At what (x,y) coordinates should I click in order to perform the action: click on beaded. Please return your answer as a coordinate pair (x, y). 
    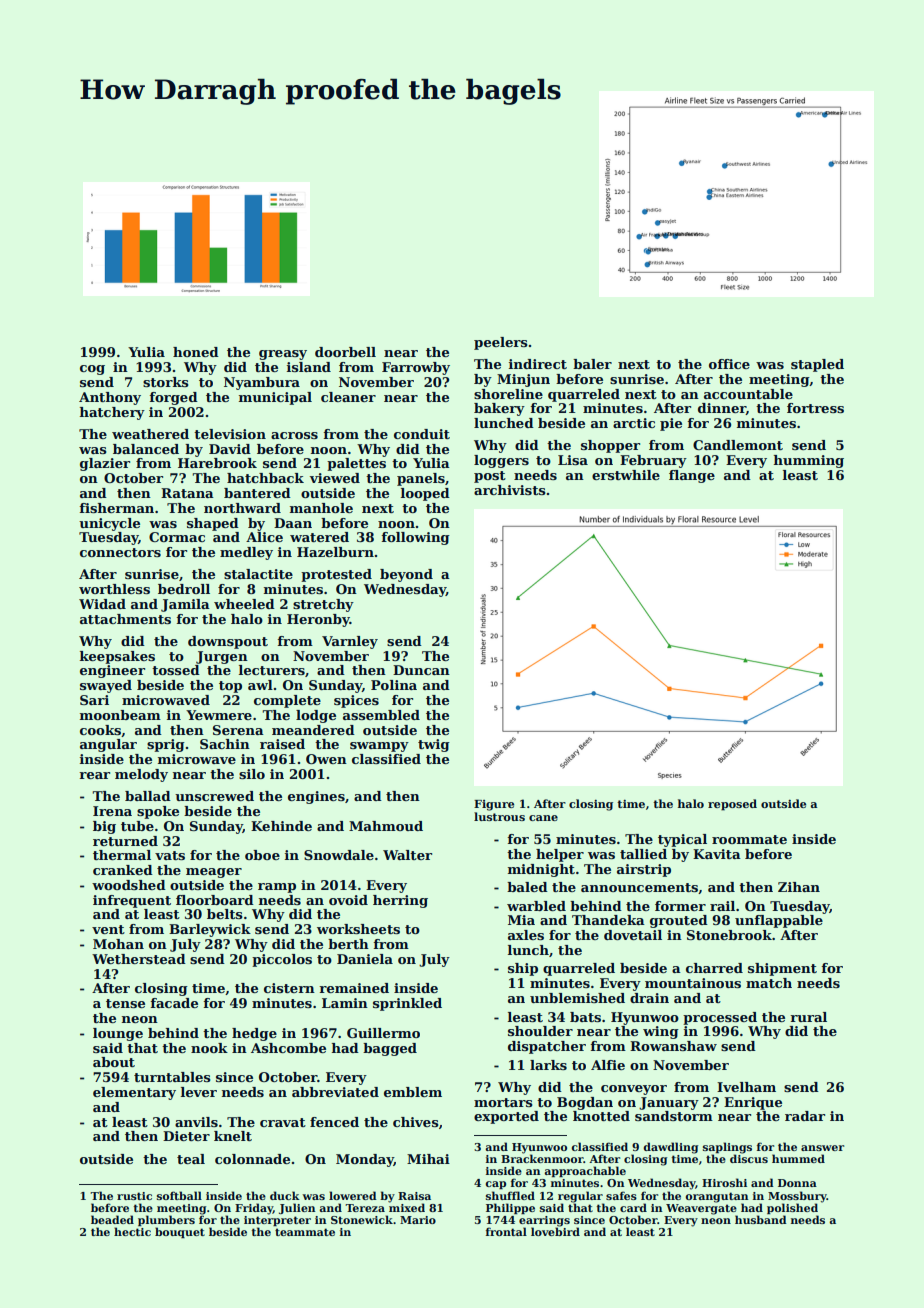
    Looking at the image, I should click on (112, 1219).
